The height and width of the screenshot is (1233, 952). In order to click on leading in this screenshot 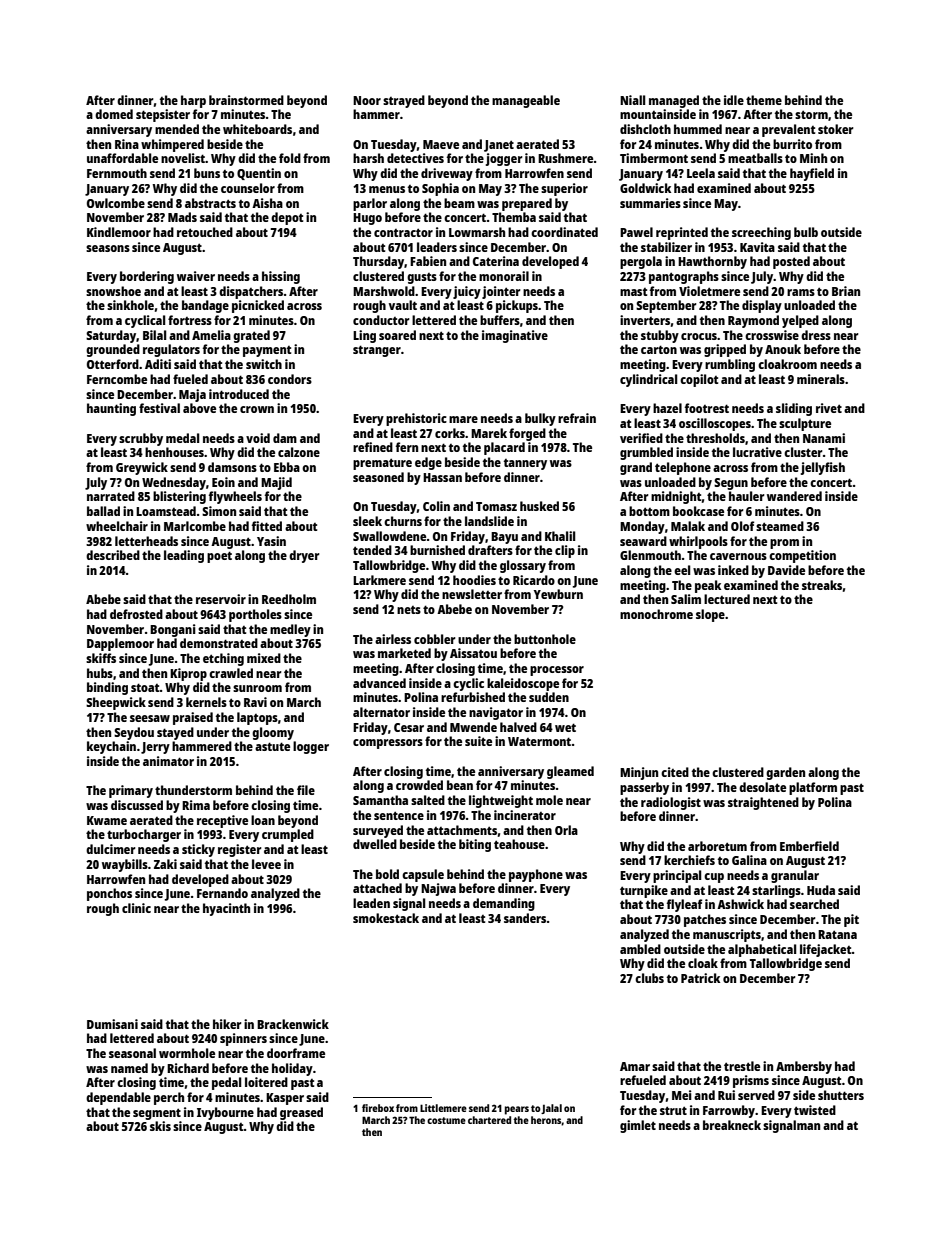, I will do `click(184, 556)`.
